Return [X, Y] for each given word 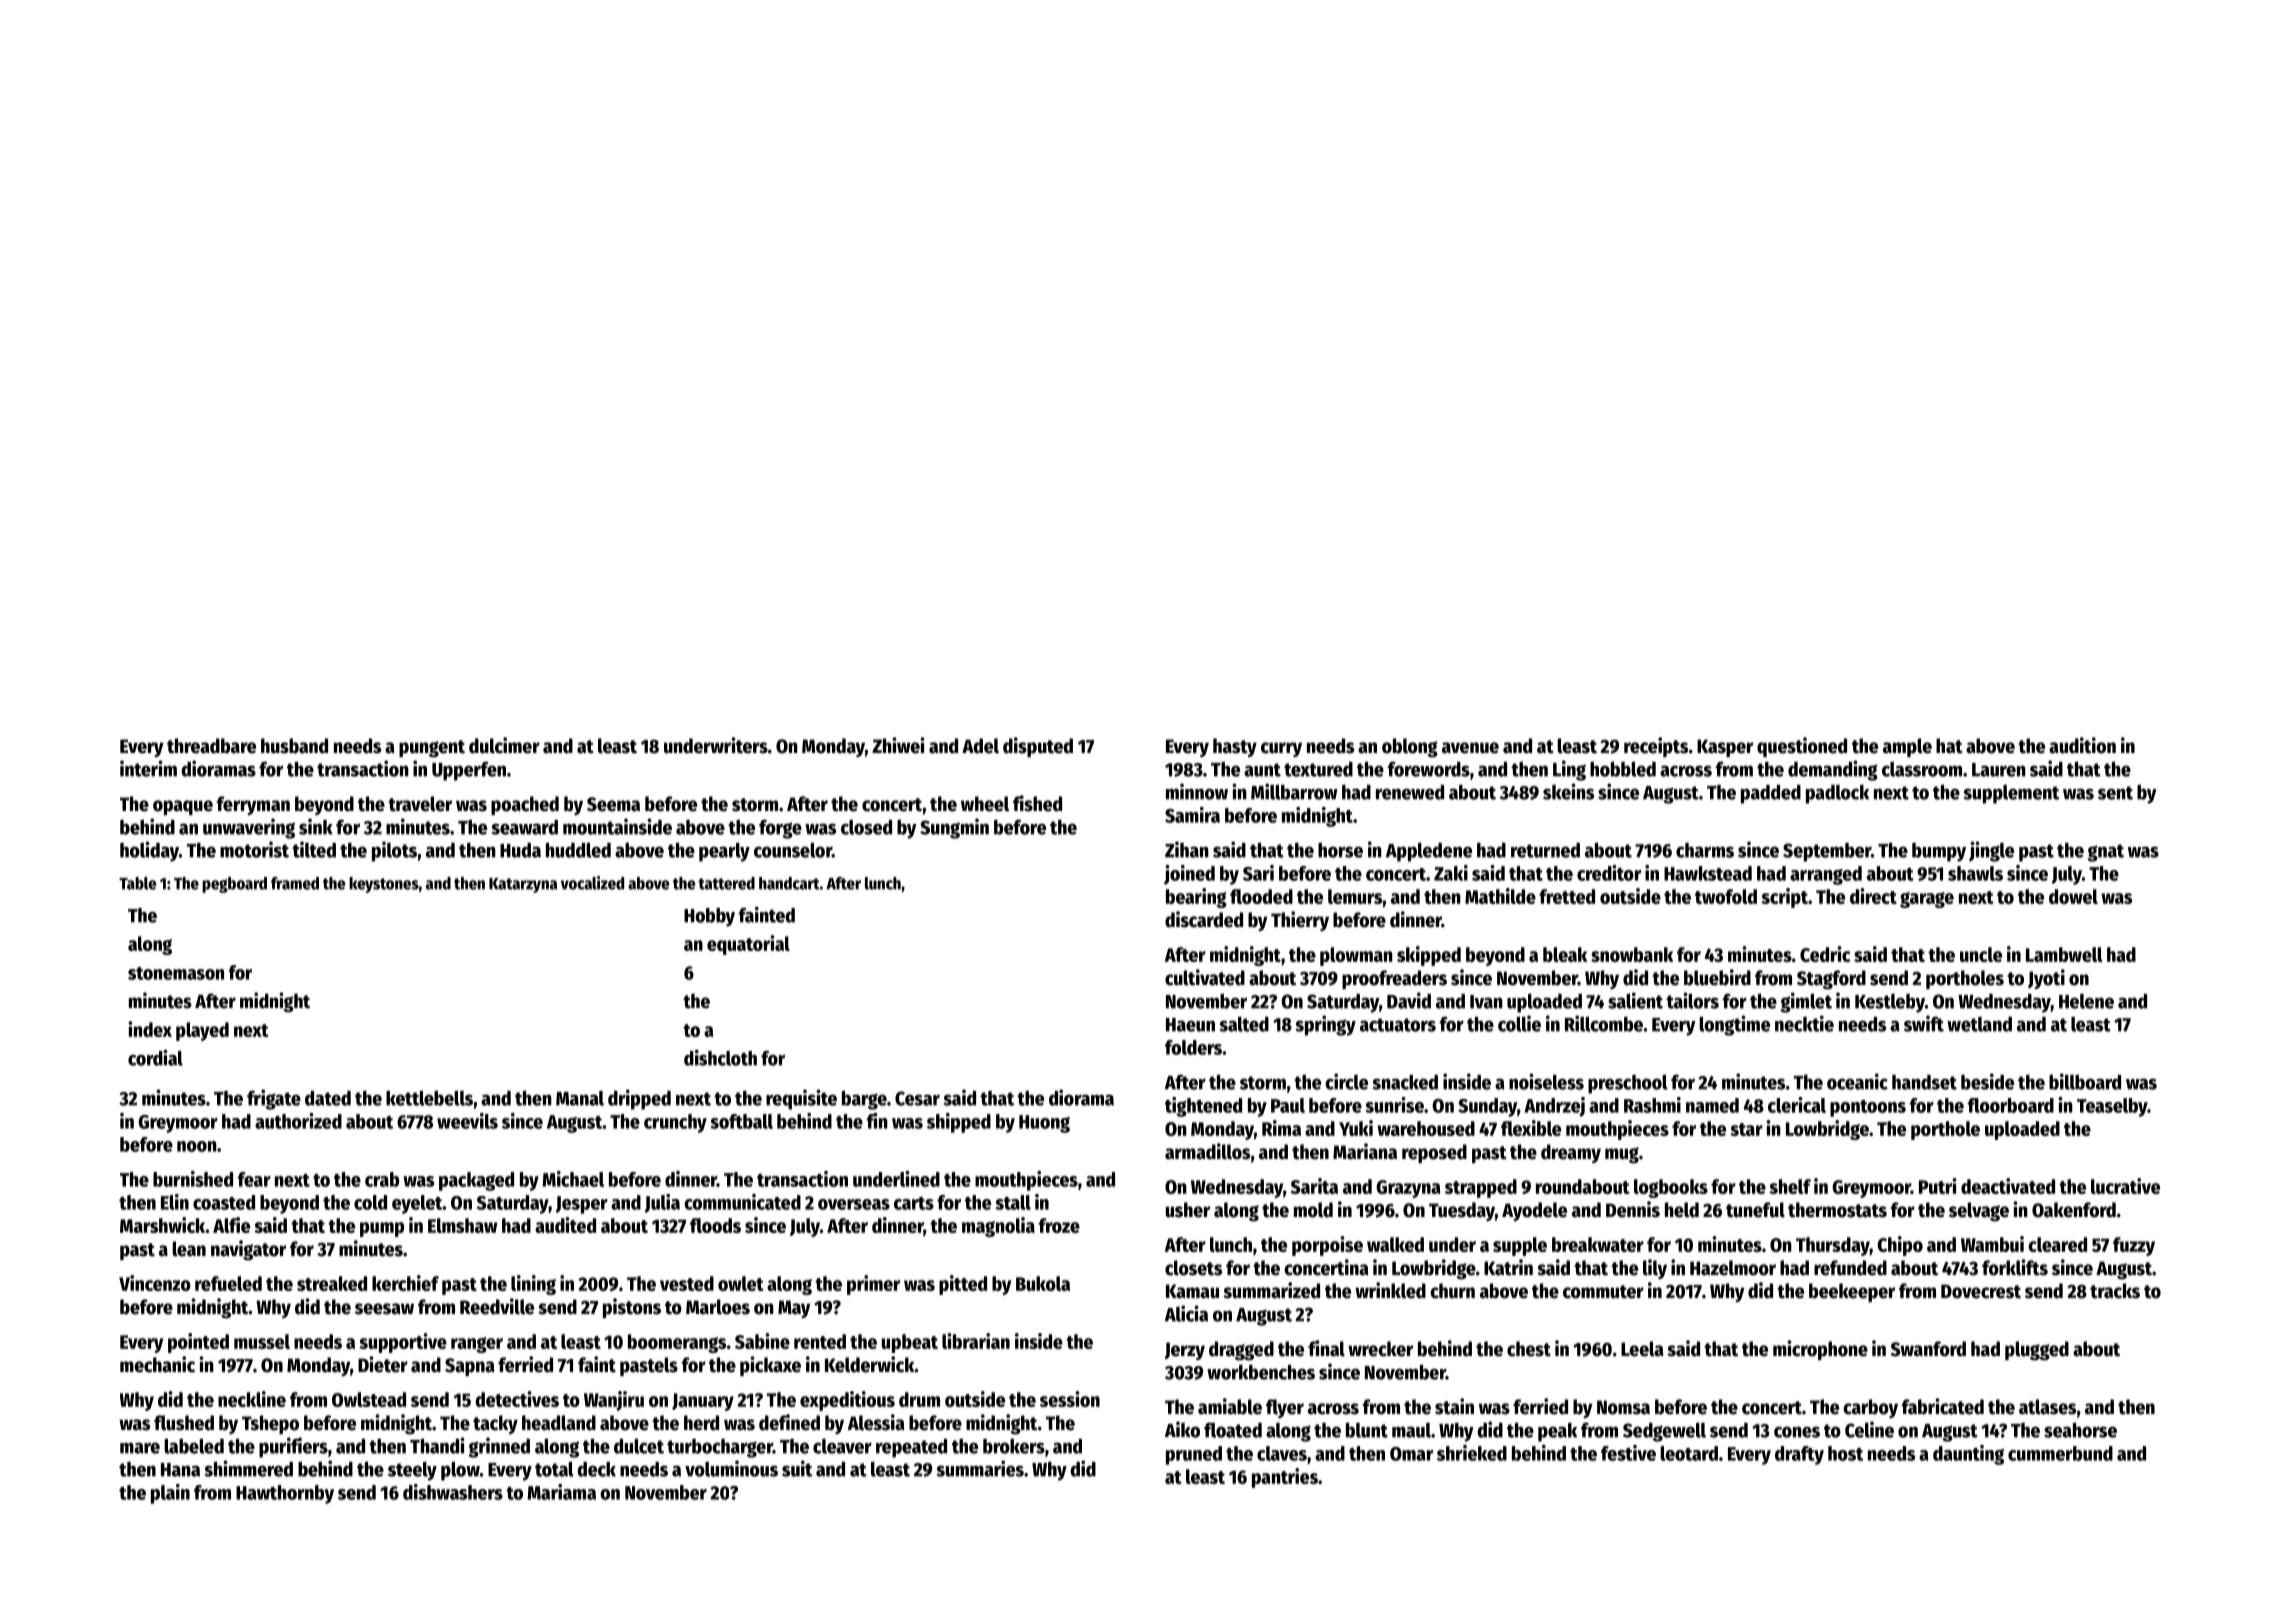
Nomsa [1623, 1407]
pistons [632, 1308]
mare [140, 1448]
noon [197, 1146]
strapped [1481, 1188]
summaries [980, 1468]
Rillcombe [1604, 1023]
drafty [1799, 1455]
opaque [183, 807]
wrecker [1380, 1349]
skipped [1429, 956]
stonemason [176, 973]
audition [2082, 745]
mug [1622, 1155]
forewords [1429, 769]
